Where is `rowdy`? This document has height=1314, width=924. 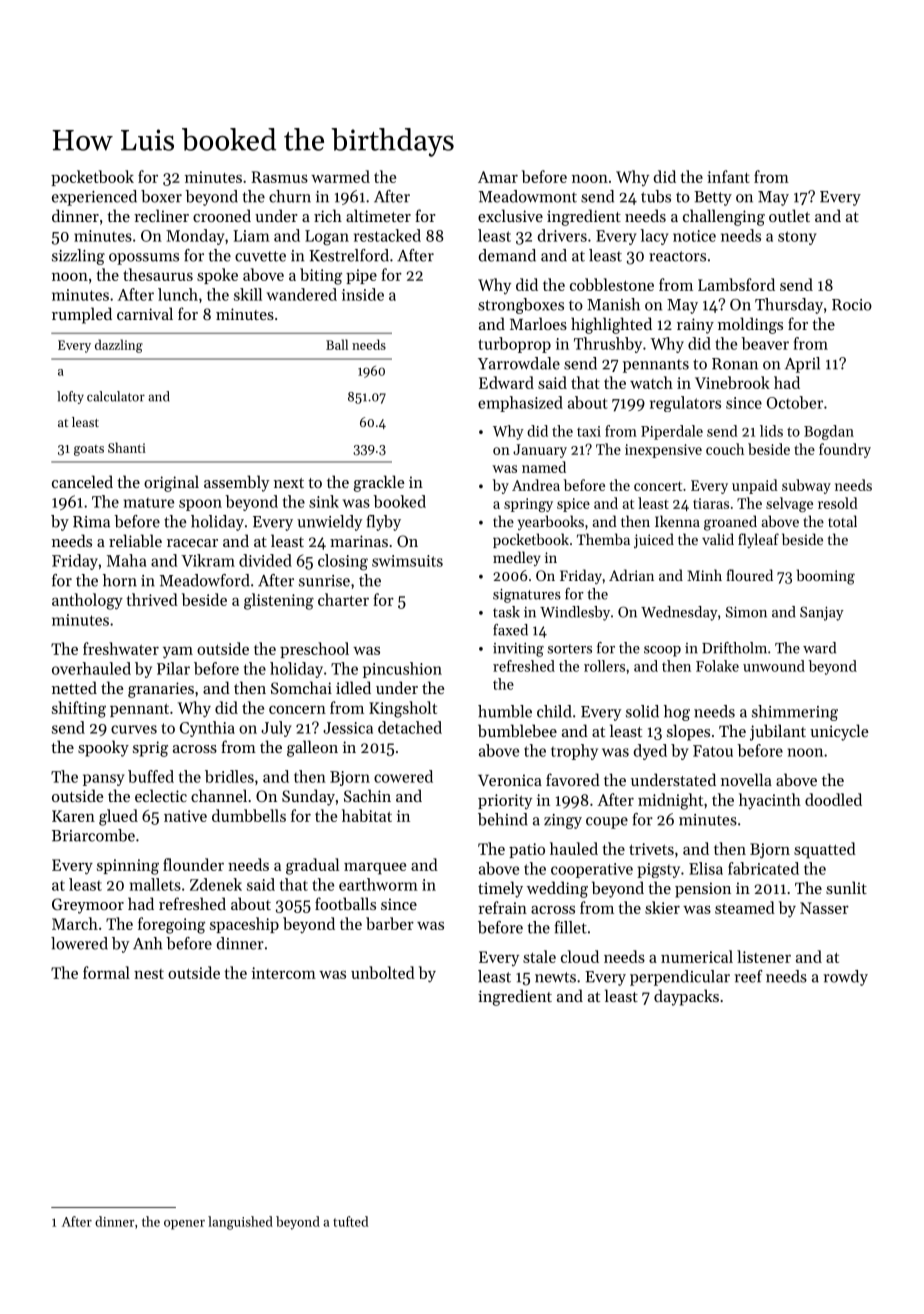
rowdy is located at coordinates (845, 978).
